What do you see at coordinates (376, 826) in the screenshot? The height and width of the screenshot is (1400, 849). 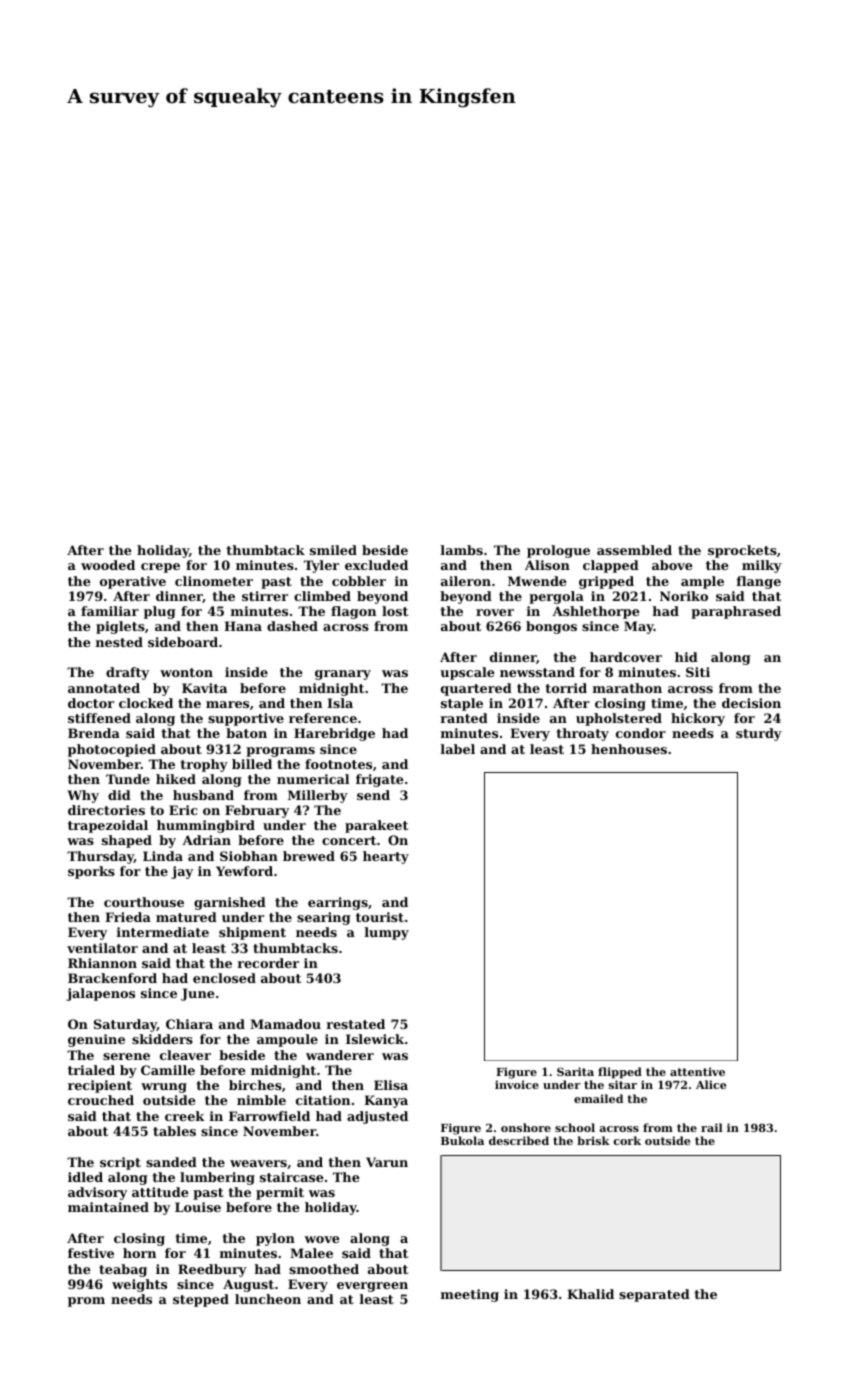 I see `parakeet` at bounding box center [376, 826].
